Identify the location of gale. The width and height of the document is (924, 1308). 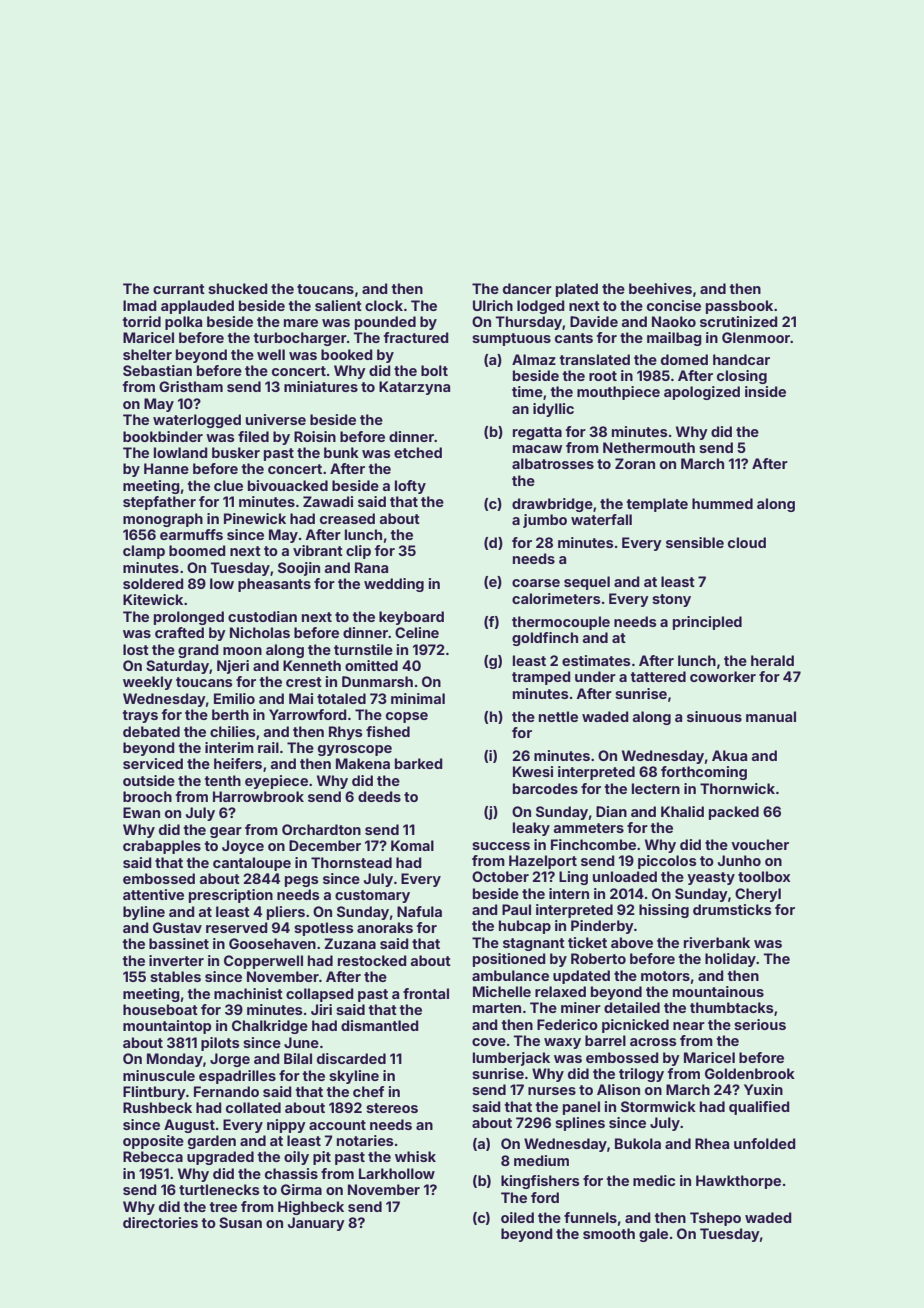
(653, 1235).
